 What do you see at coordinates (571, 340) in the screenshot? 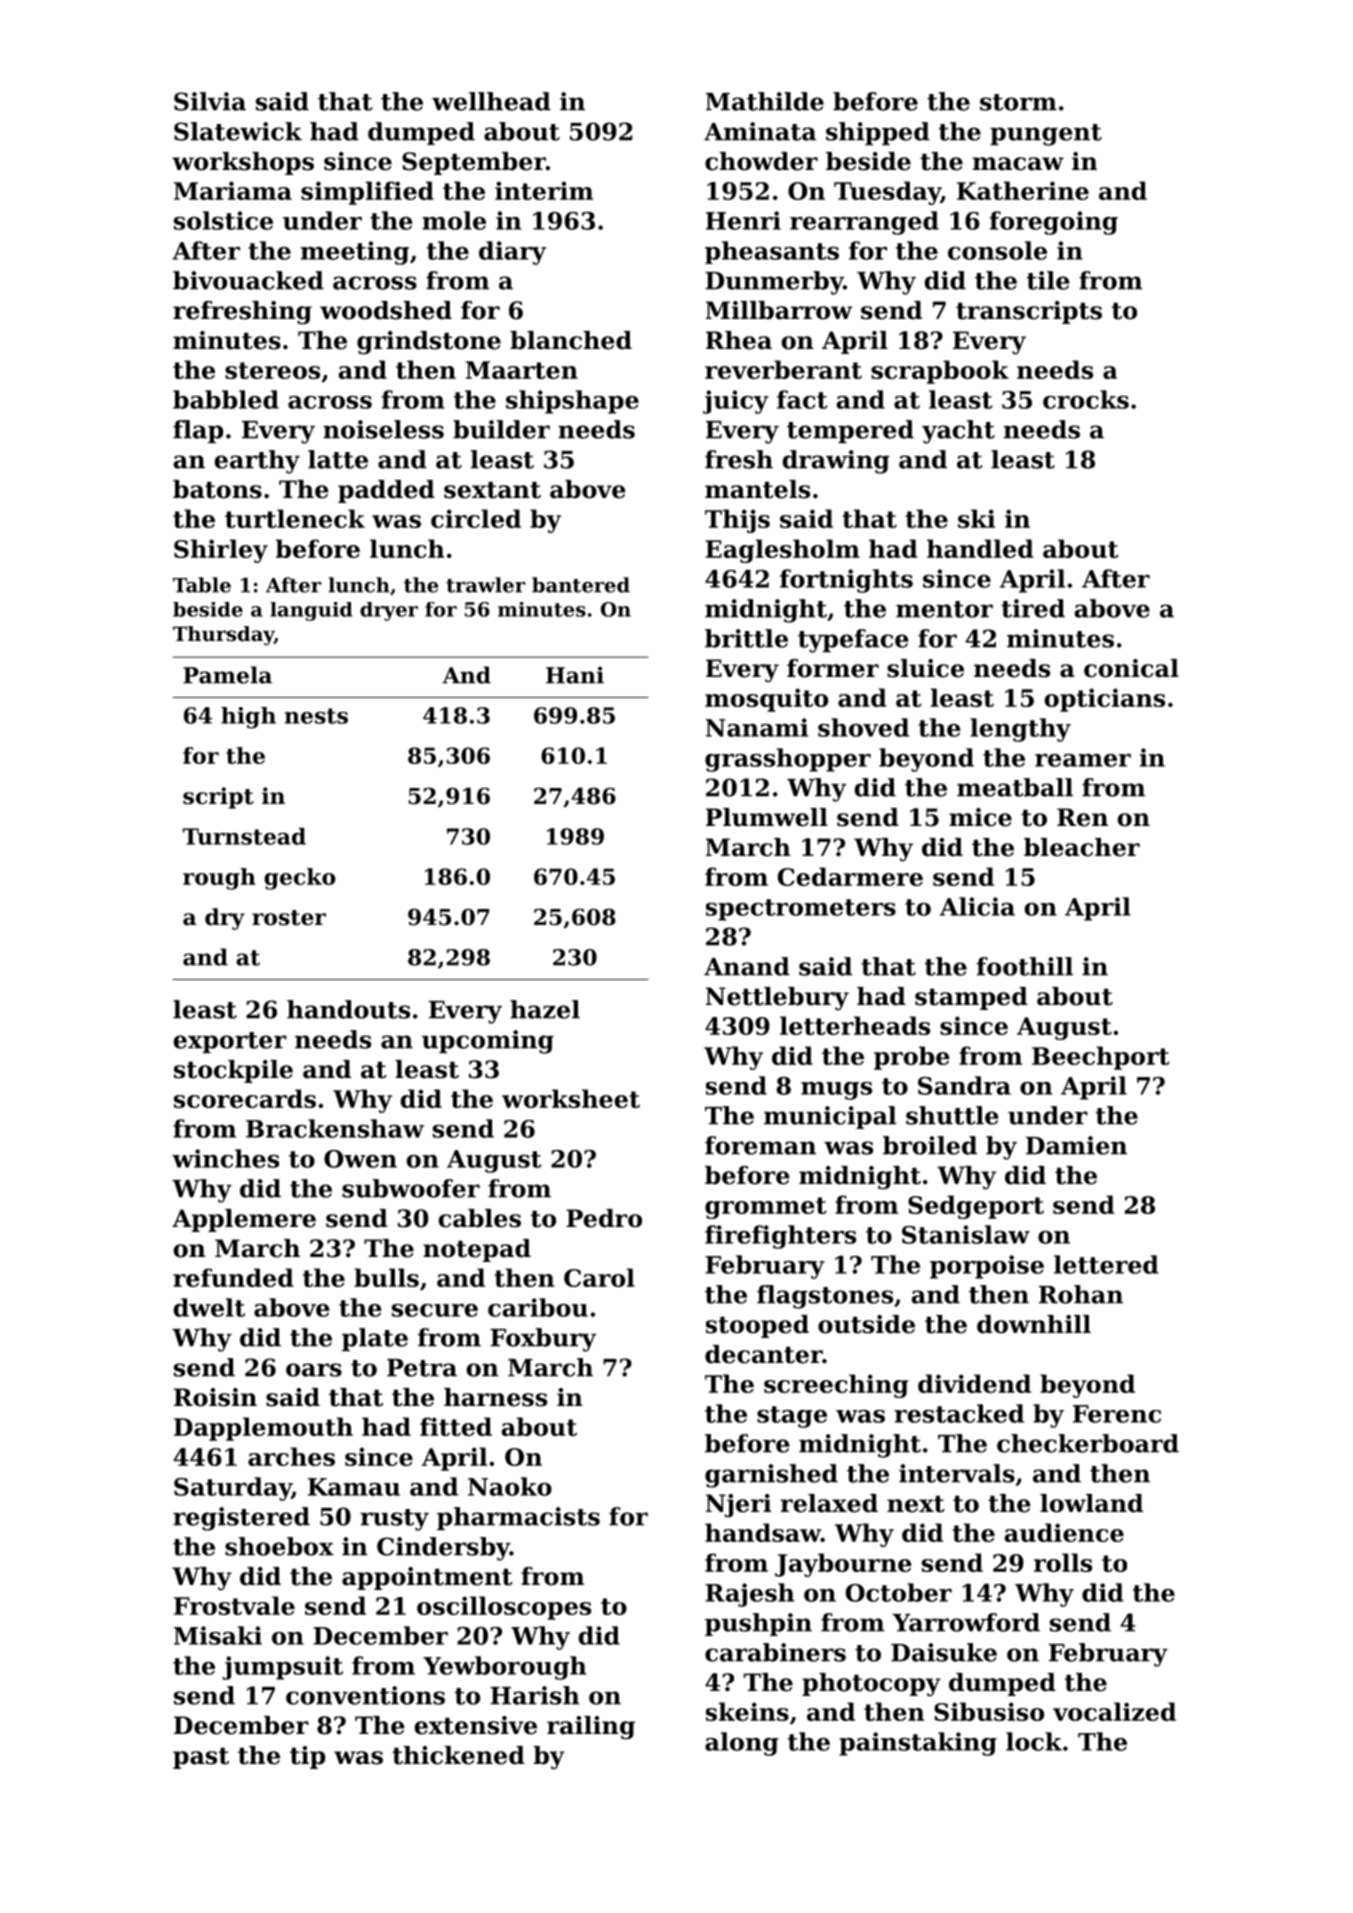
I see `blanched` at bounding box center [571, 340].
